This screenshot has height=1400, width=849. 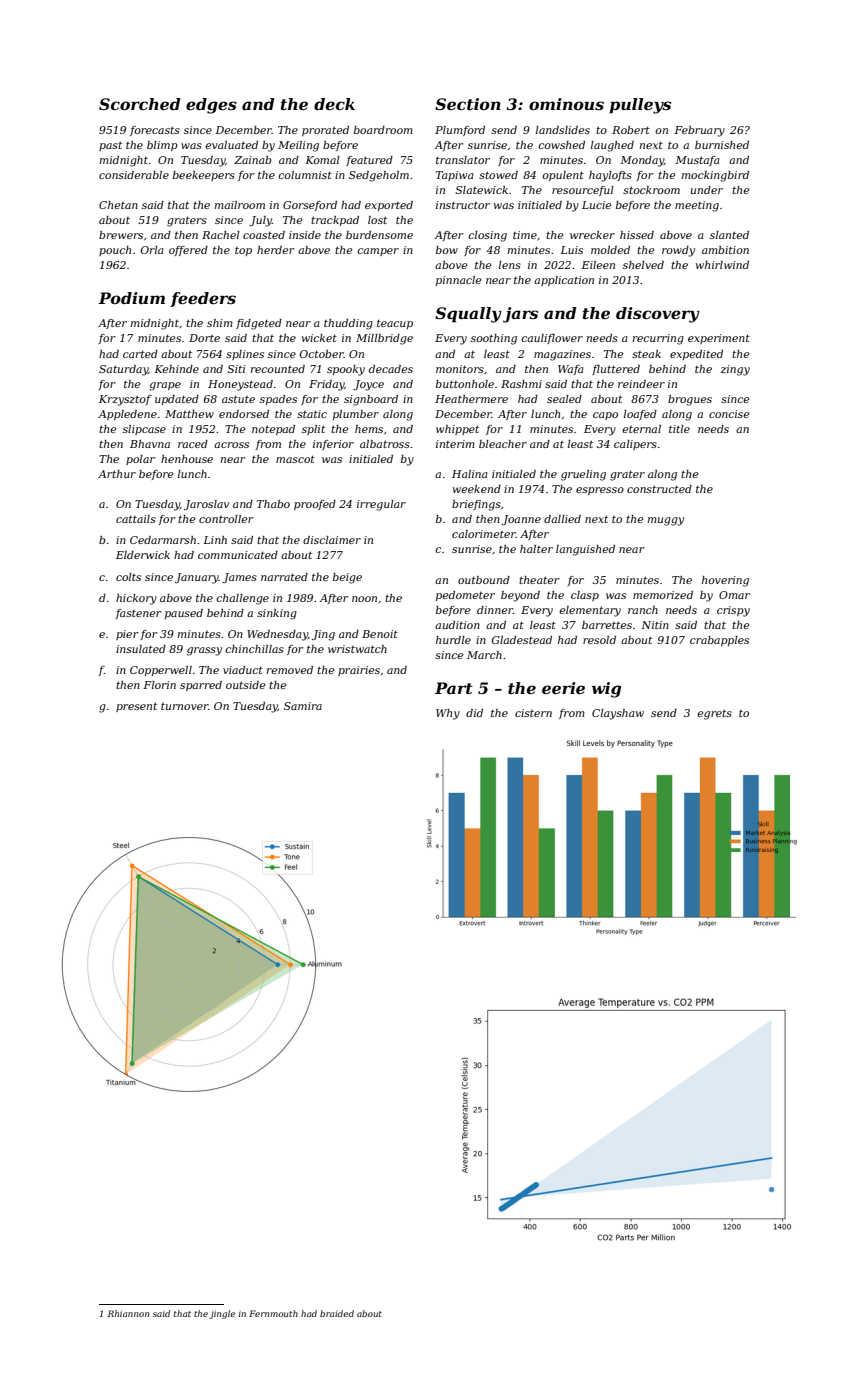 What do you see at coordinates (129, 1313) in the screenshot?
I see `Rhiannon` at bounding box center [129, 1313].
